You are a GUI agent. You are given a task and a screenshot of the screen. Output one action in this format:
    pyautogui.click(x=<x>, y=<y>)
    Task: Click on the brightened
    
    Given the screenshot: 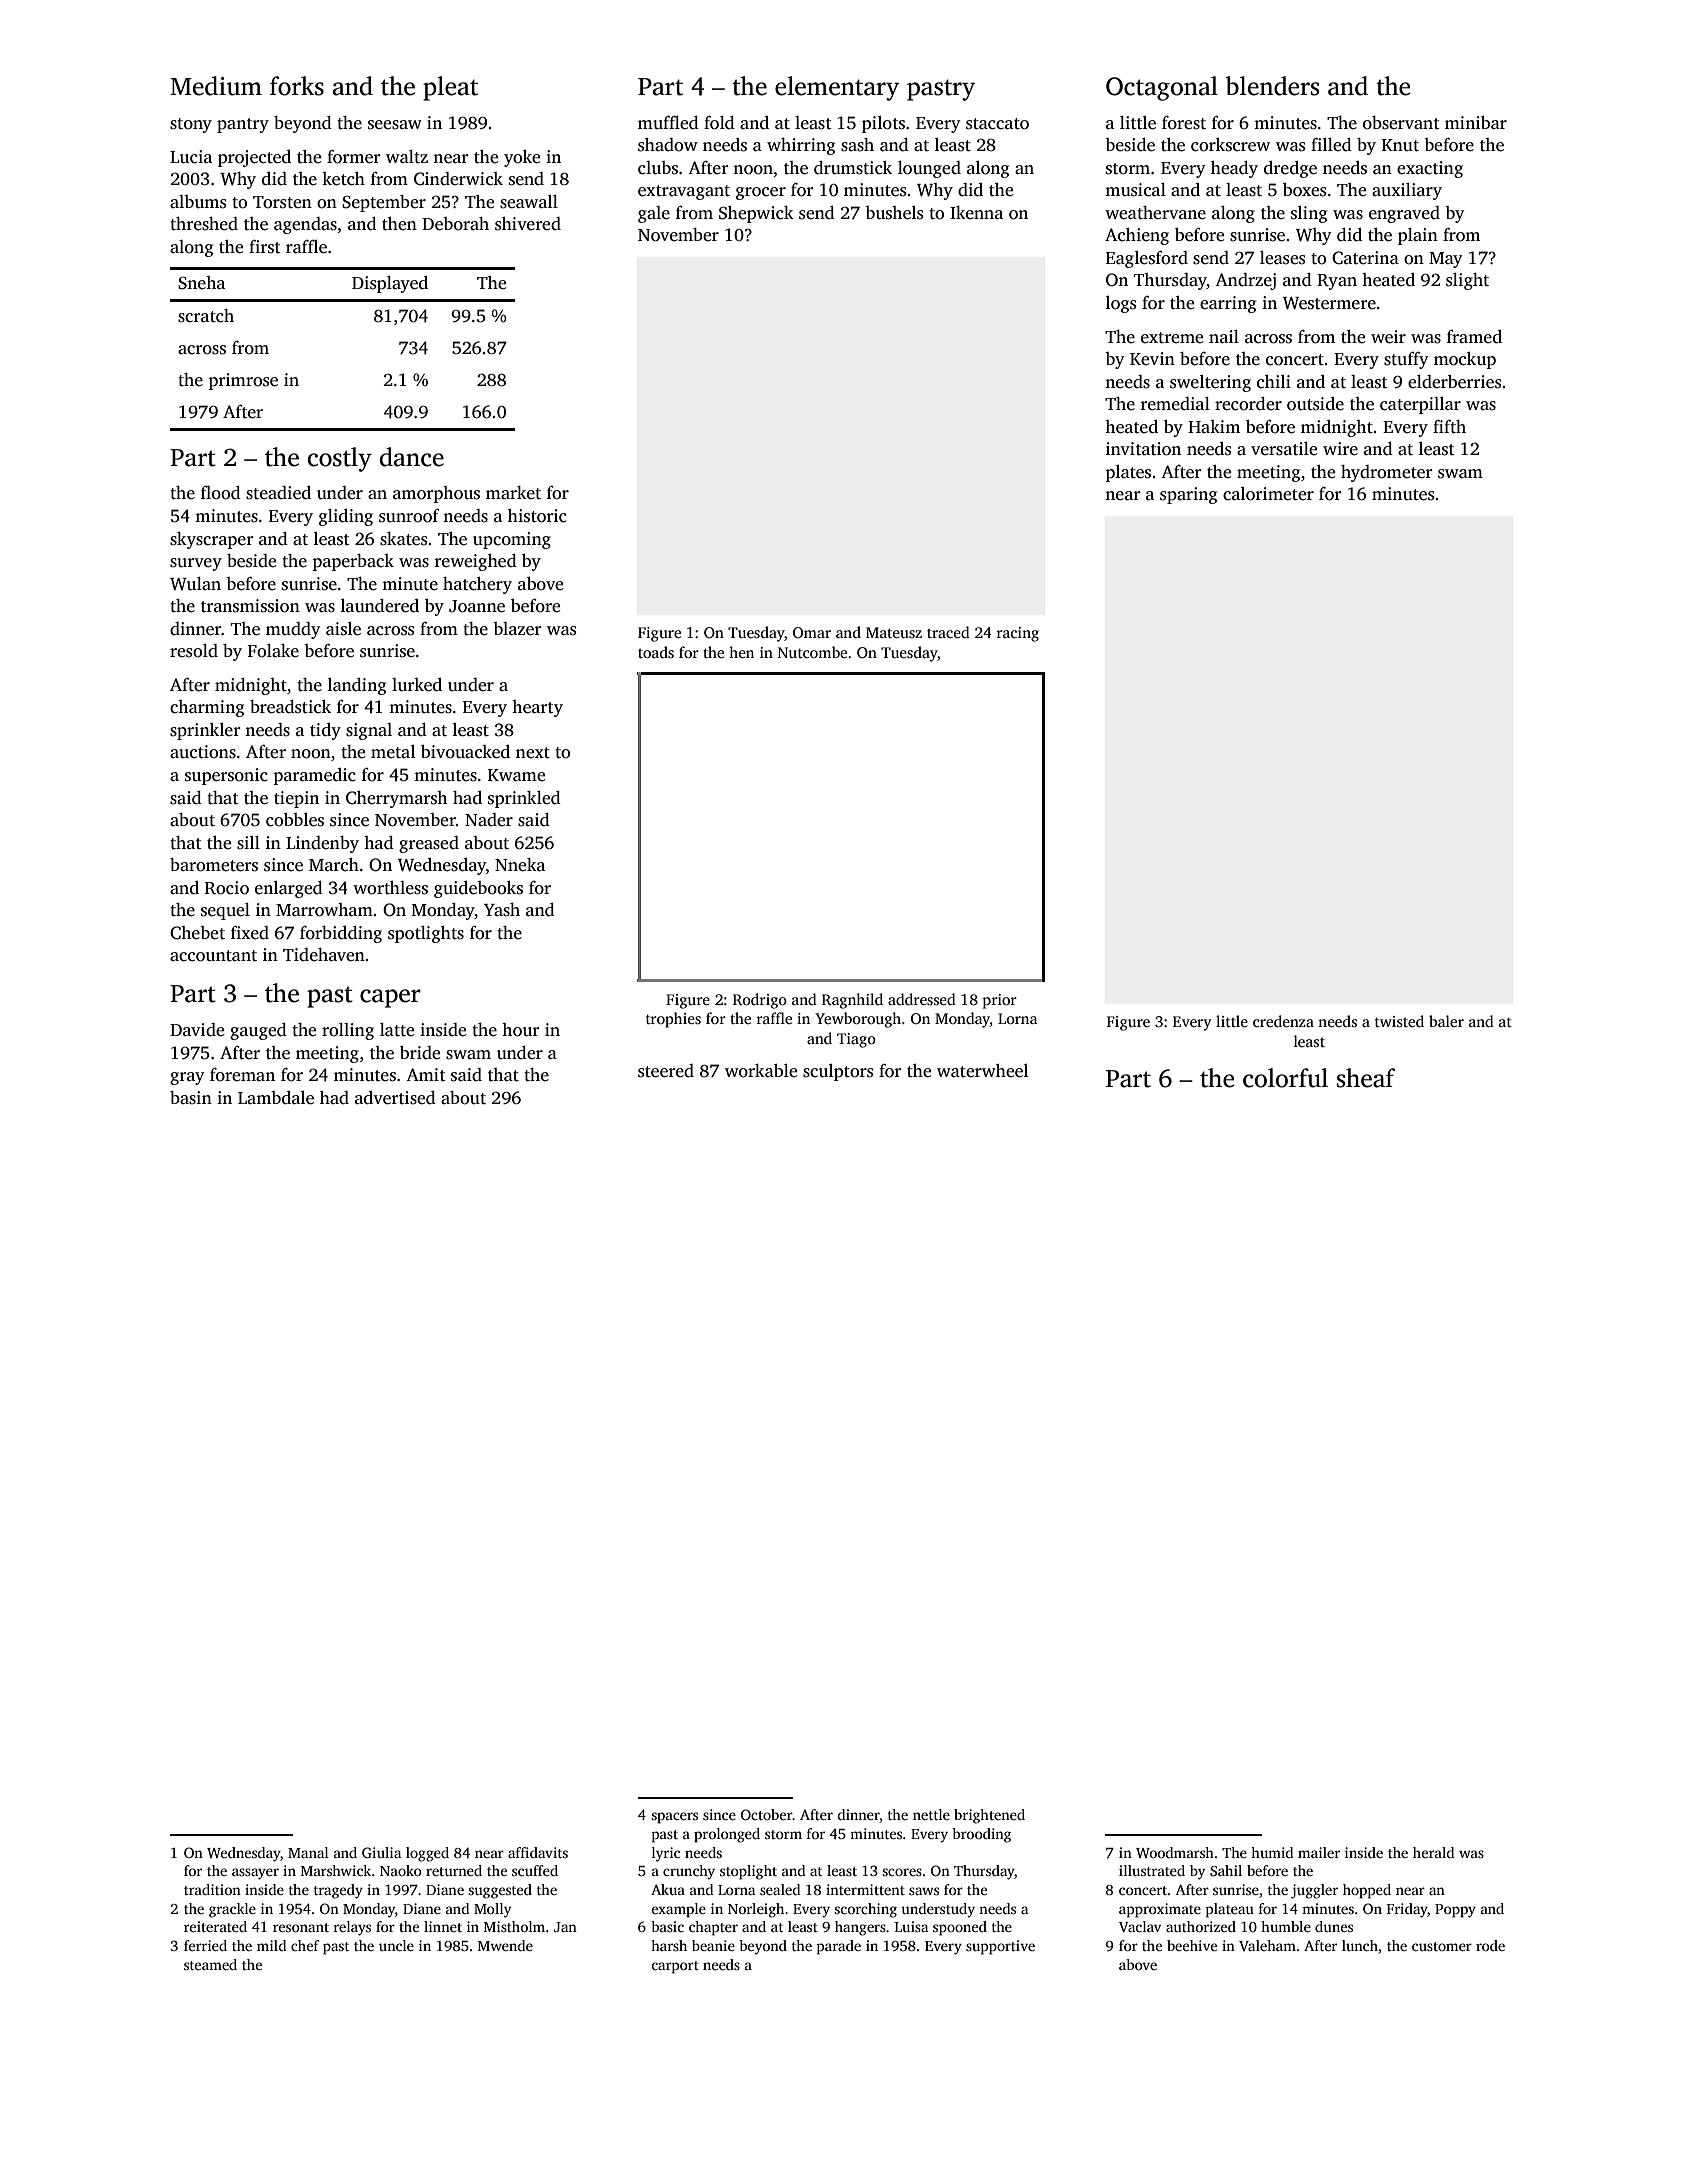 What is the action you would take?
    pyautogui.click(x=989, y=1816)
